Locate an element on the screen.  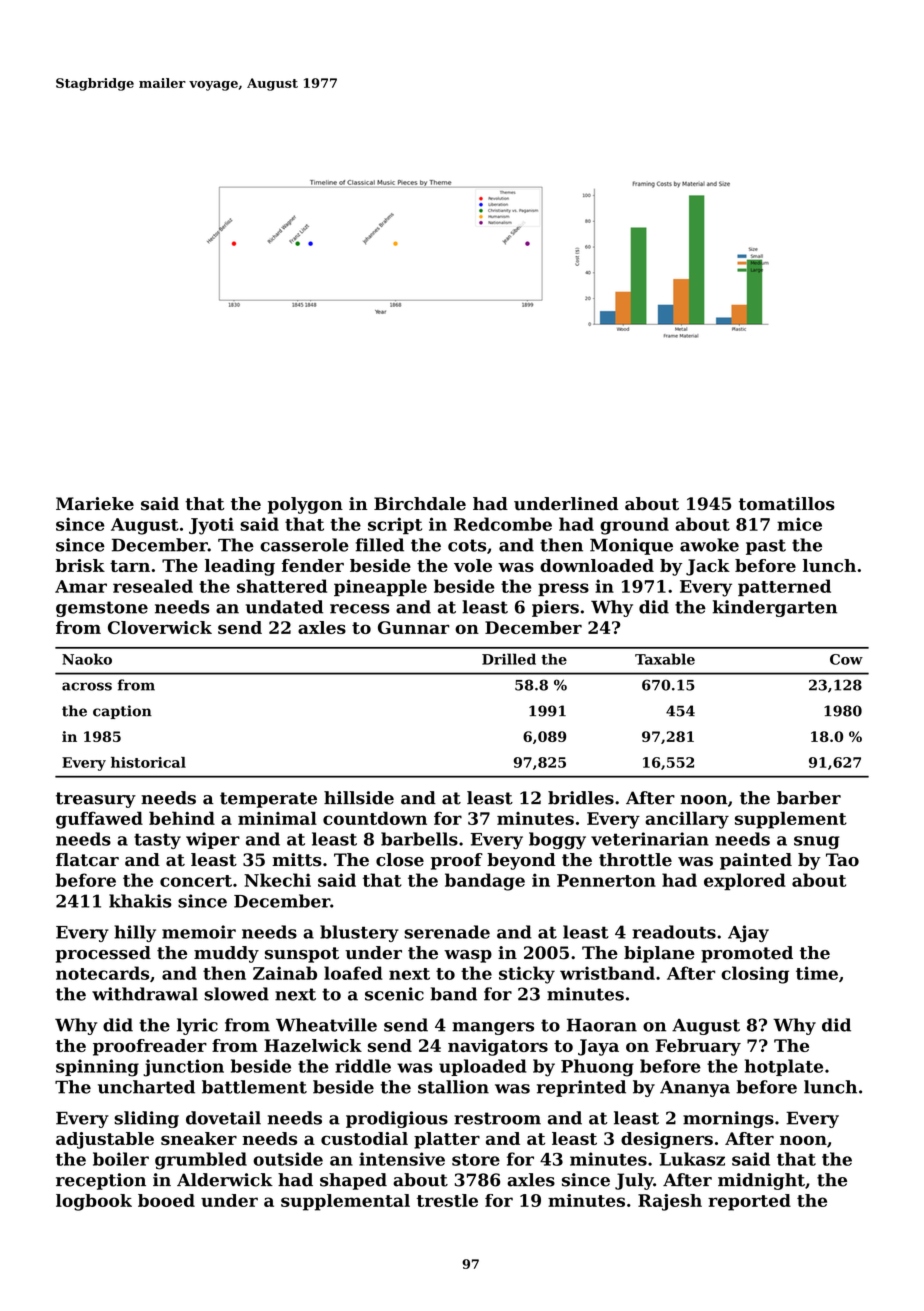
closing is located at coordinates (755, 975).
